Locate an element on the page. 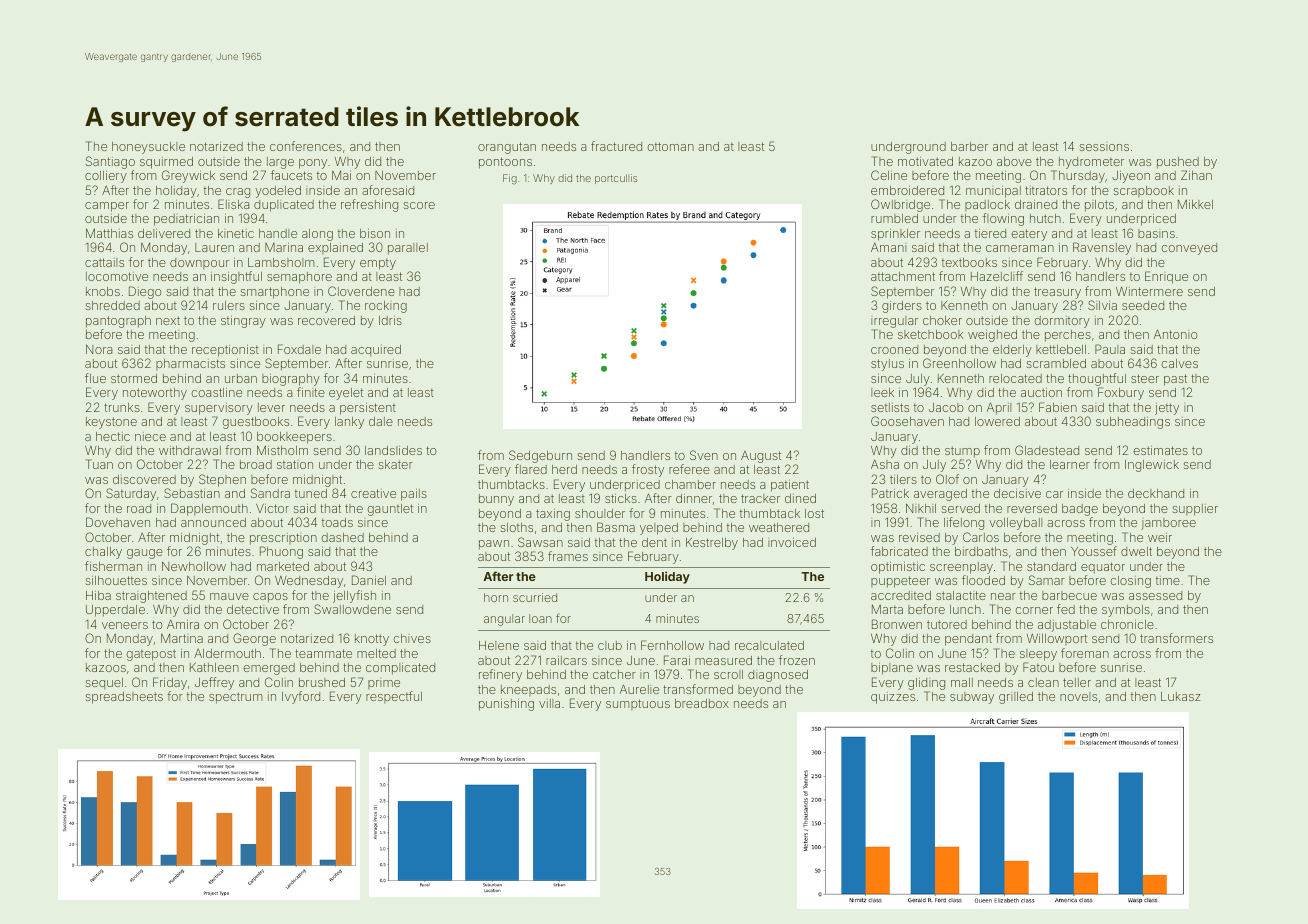 Image resolution: width=1308 pixels, height=924 pixels. cattails is located at coordinates (104, 262).
